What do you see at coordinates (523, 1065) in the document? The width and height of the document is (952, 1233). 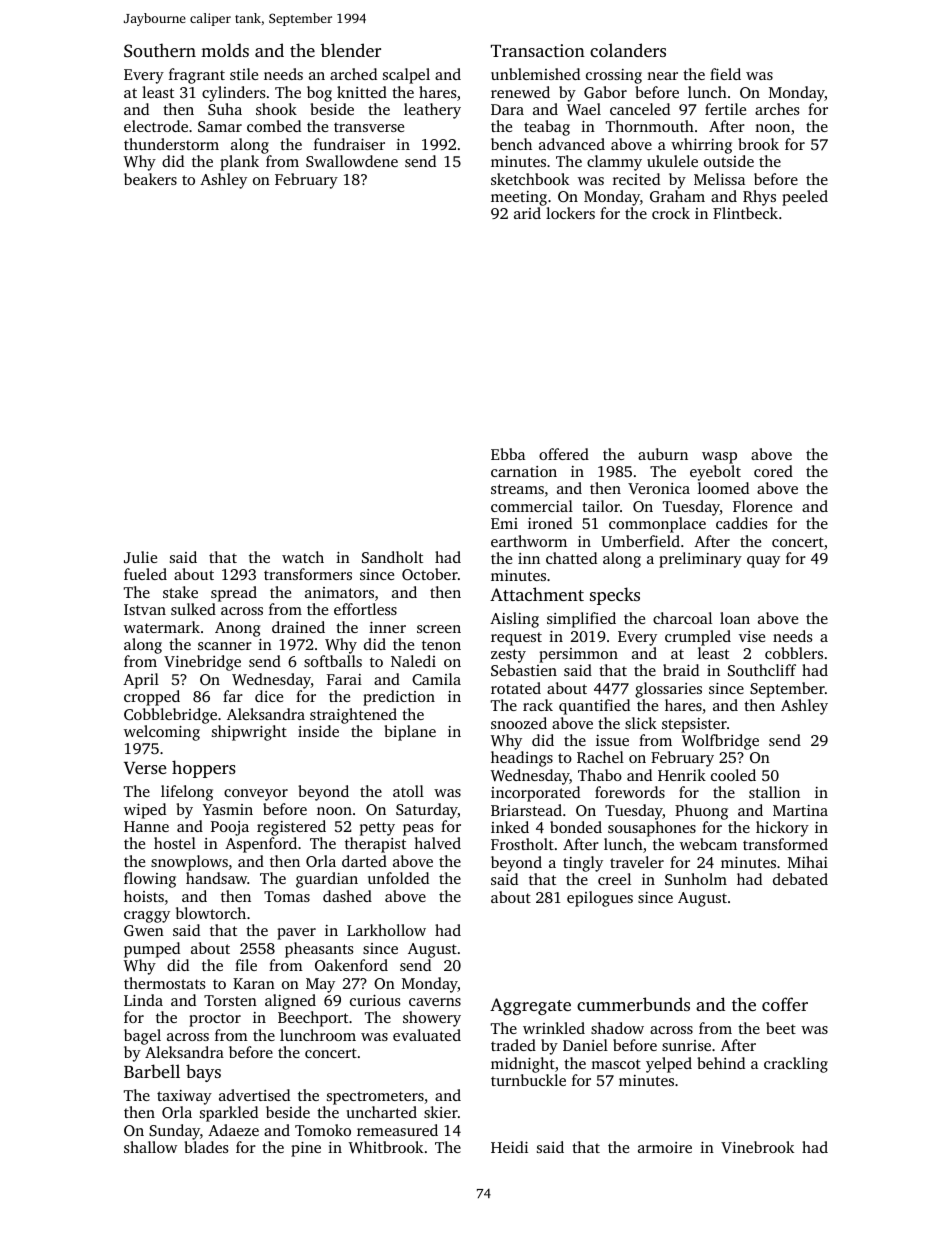 I see `midnight` at bounding box center [523, 1065].
